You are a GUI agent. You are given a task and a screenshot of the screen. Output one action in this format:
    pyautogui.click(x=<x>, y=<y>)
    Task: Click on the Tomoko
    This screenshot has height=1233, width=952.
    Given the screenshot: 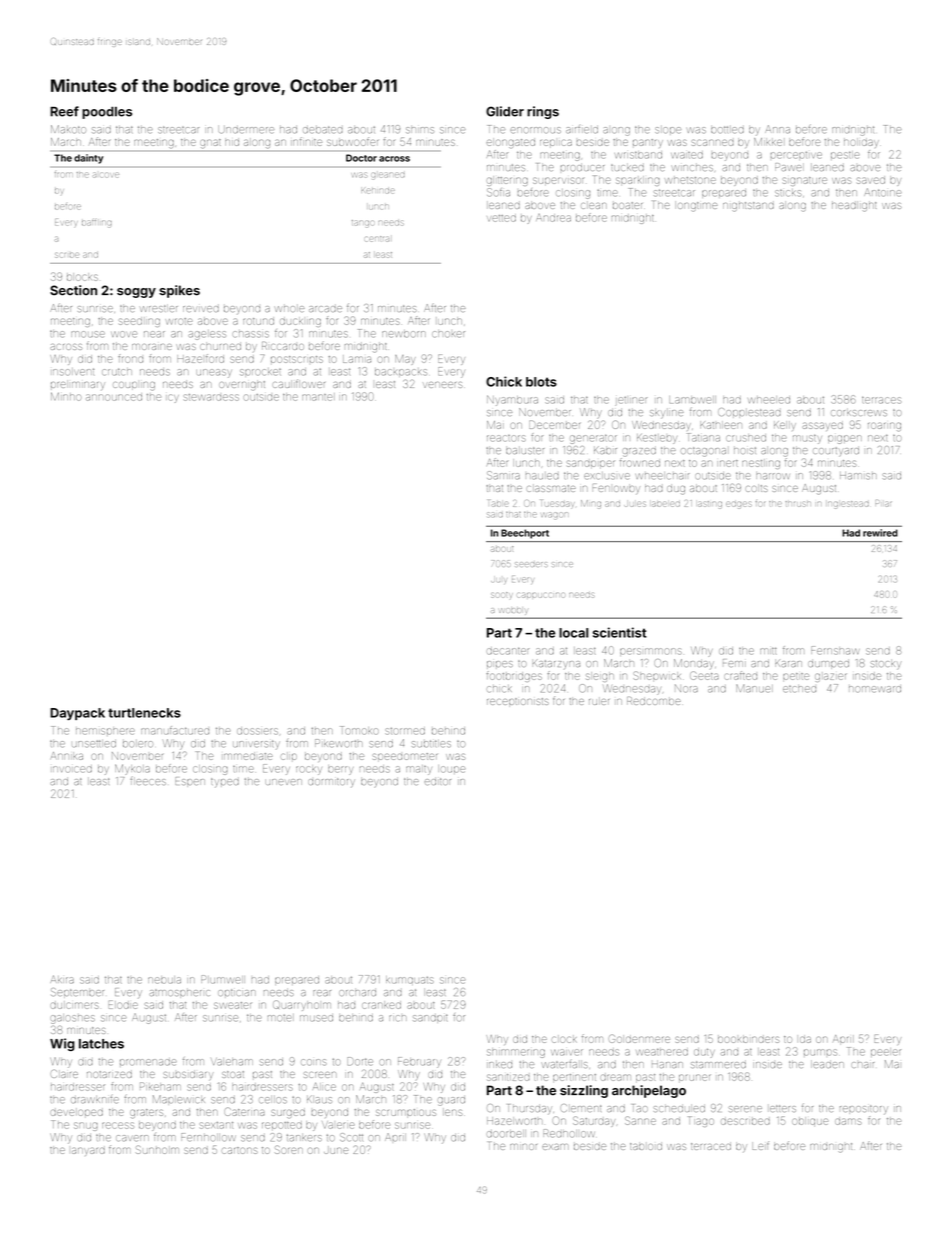 What is the action you would take?
    pyautogui.click(x=359, y=730)
